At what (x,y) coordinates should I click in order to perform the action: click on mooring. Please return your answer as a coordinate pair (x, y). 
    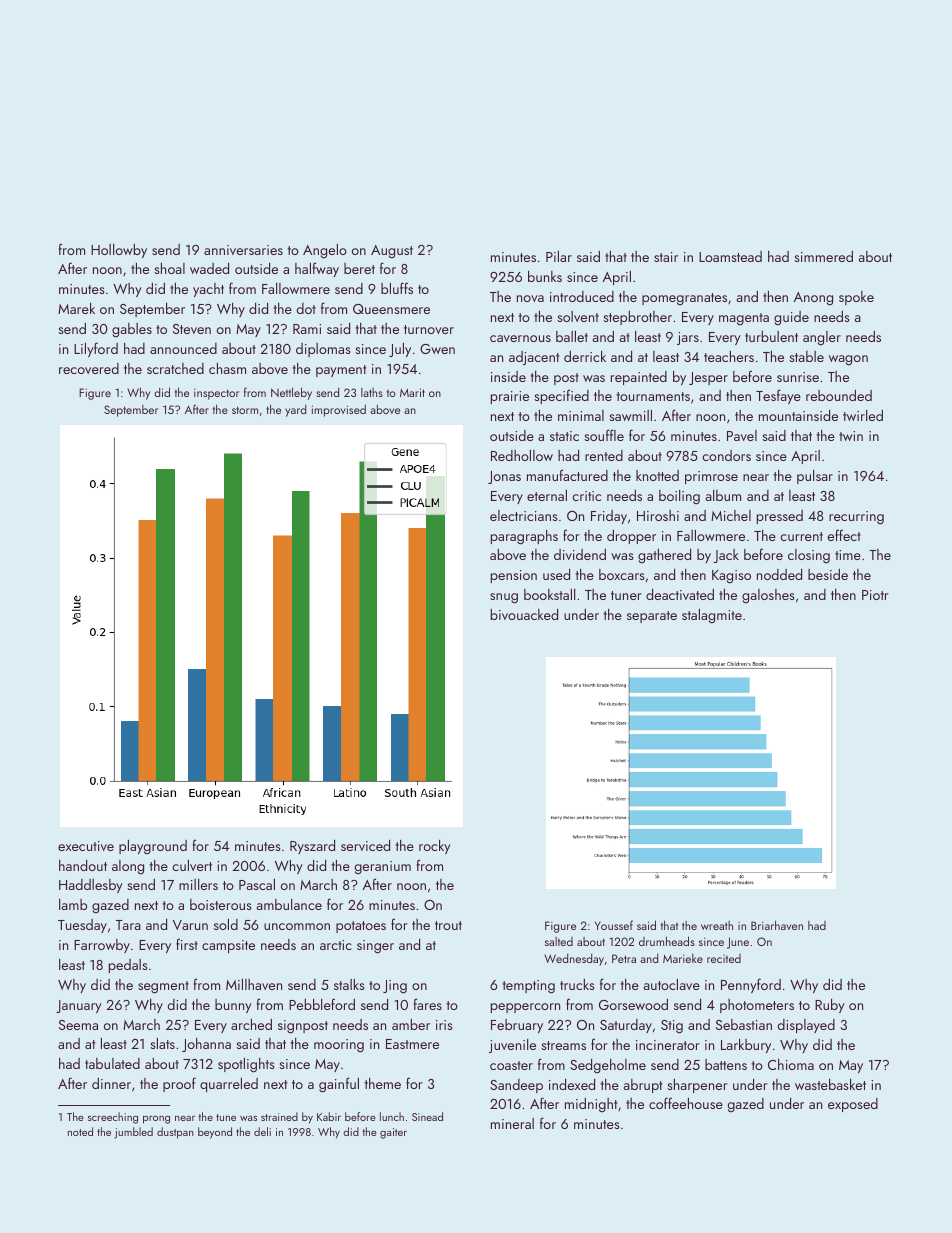
    Looking at the image, I should click on (339, 1046).
